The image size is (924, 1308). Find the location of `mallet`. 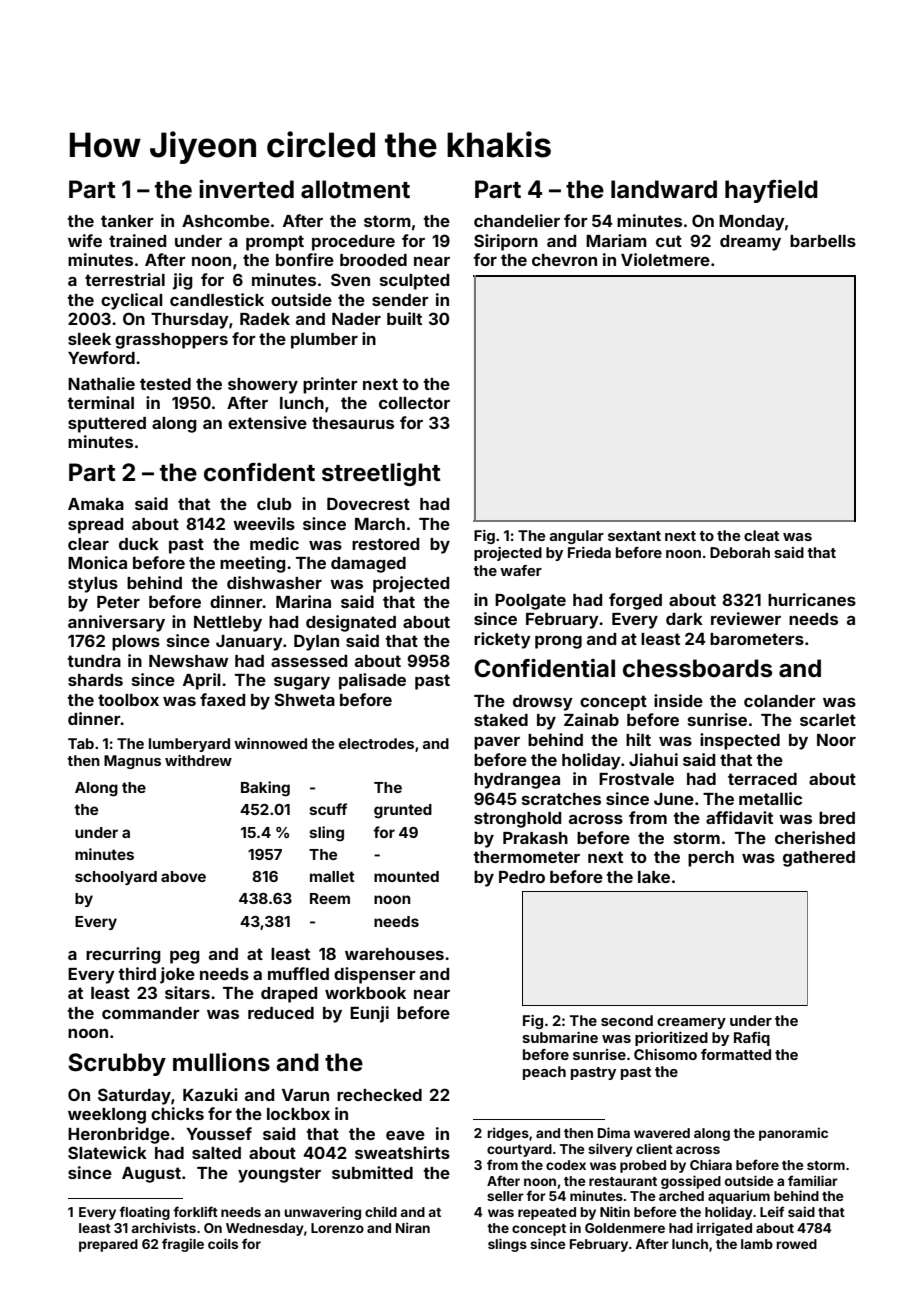

mallet is located at coordinates (332, 876).
